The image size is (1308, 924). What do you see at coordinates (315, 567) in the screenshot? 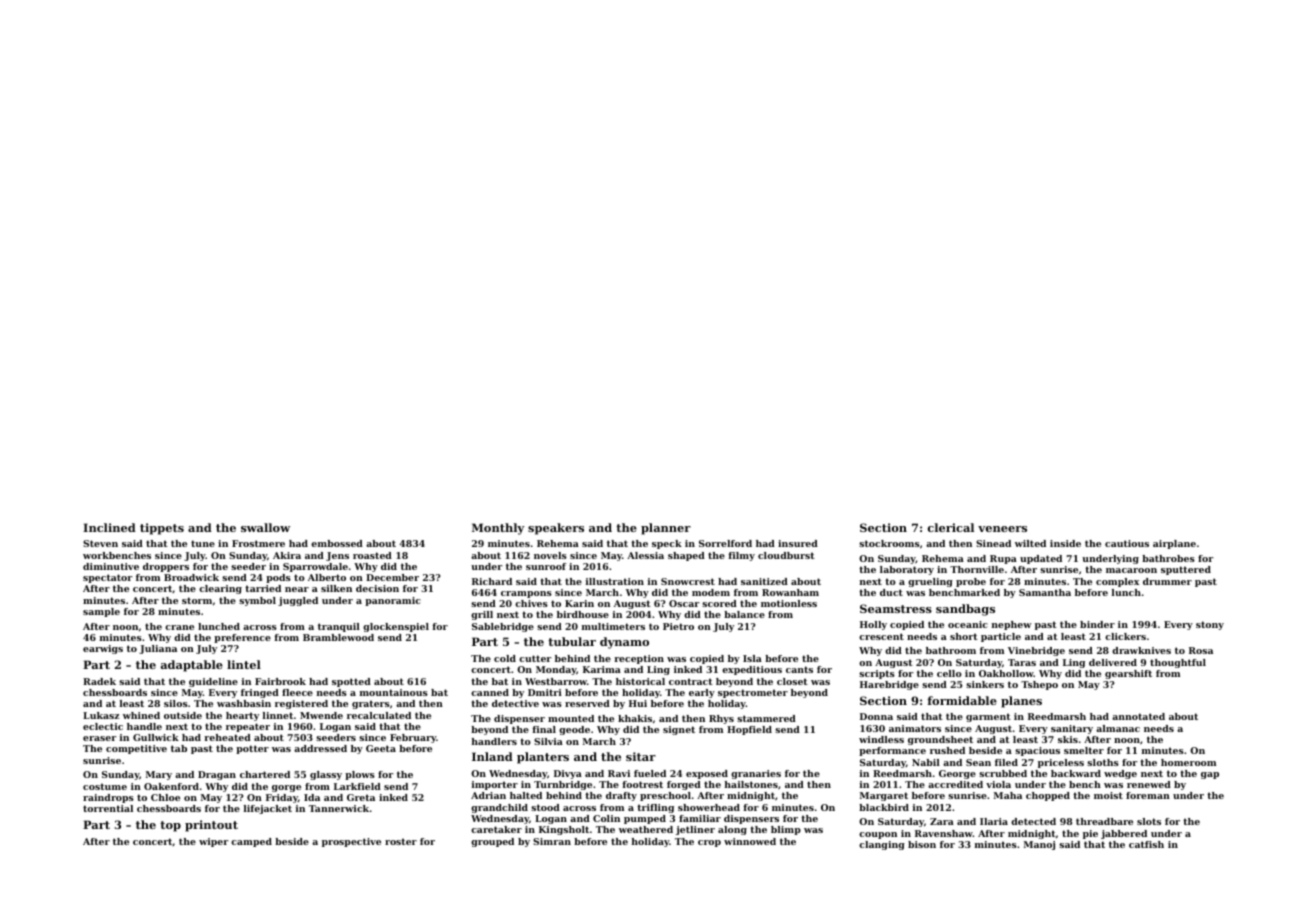
I see `Sparrowdale` at bounding box center [315, 567].
